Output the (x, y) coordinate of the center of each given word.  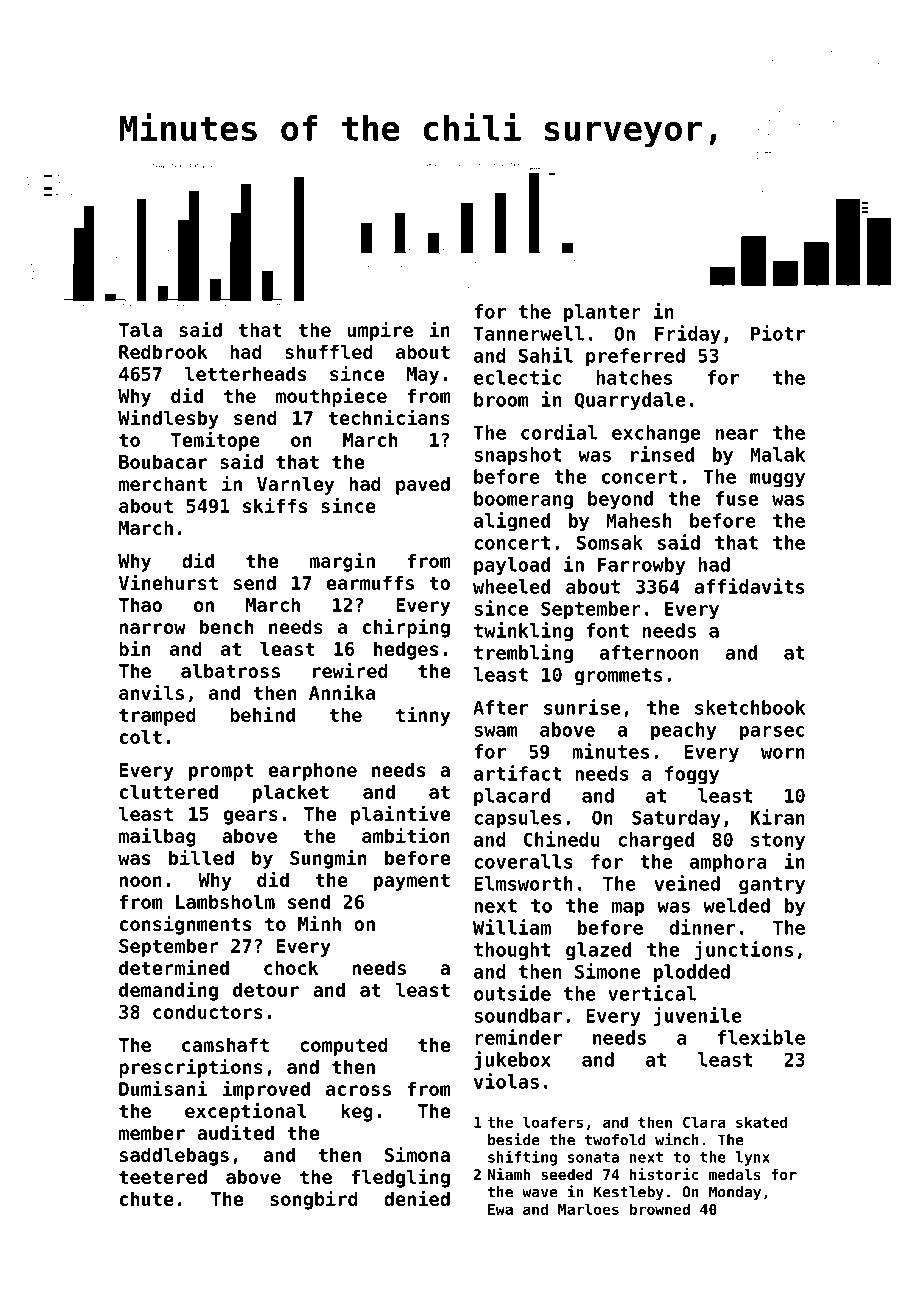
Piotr (778, 333)
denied (417, 1198)
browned (660, 1209)
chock (291, 967)
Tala (140, 329)
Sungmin (328, 859)
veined (687, 883)
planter (602, 313)
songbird (314, 1200)
